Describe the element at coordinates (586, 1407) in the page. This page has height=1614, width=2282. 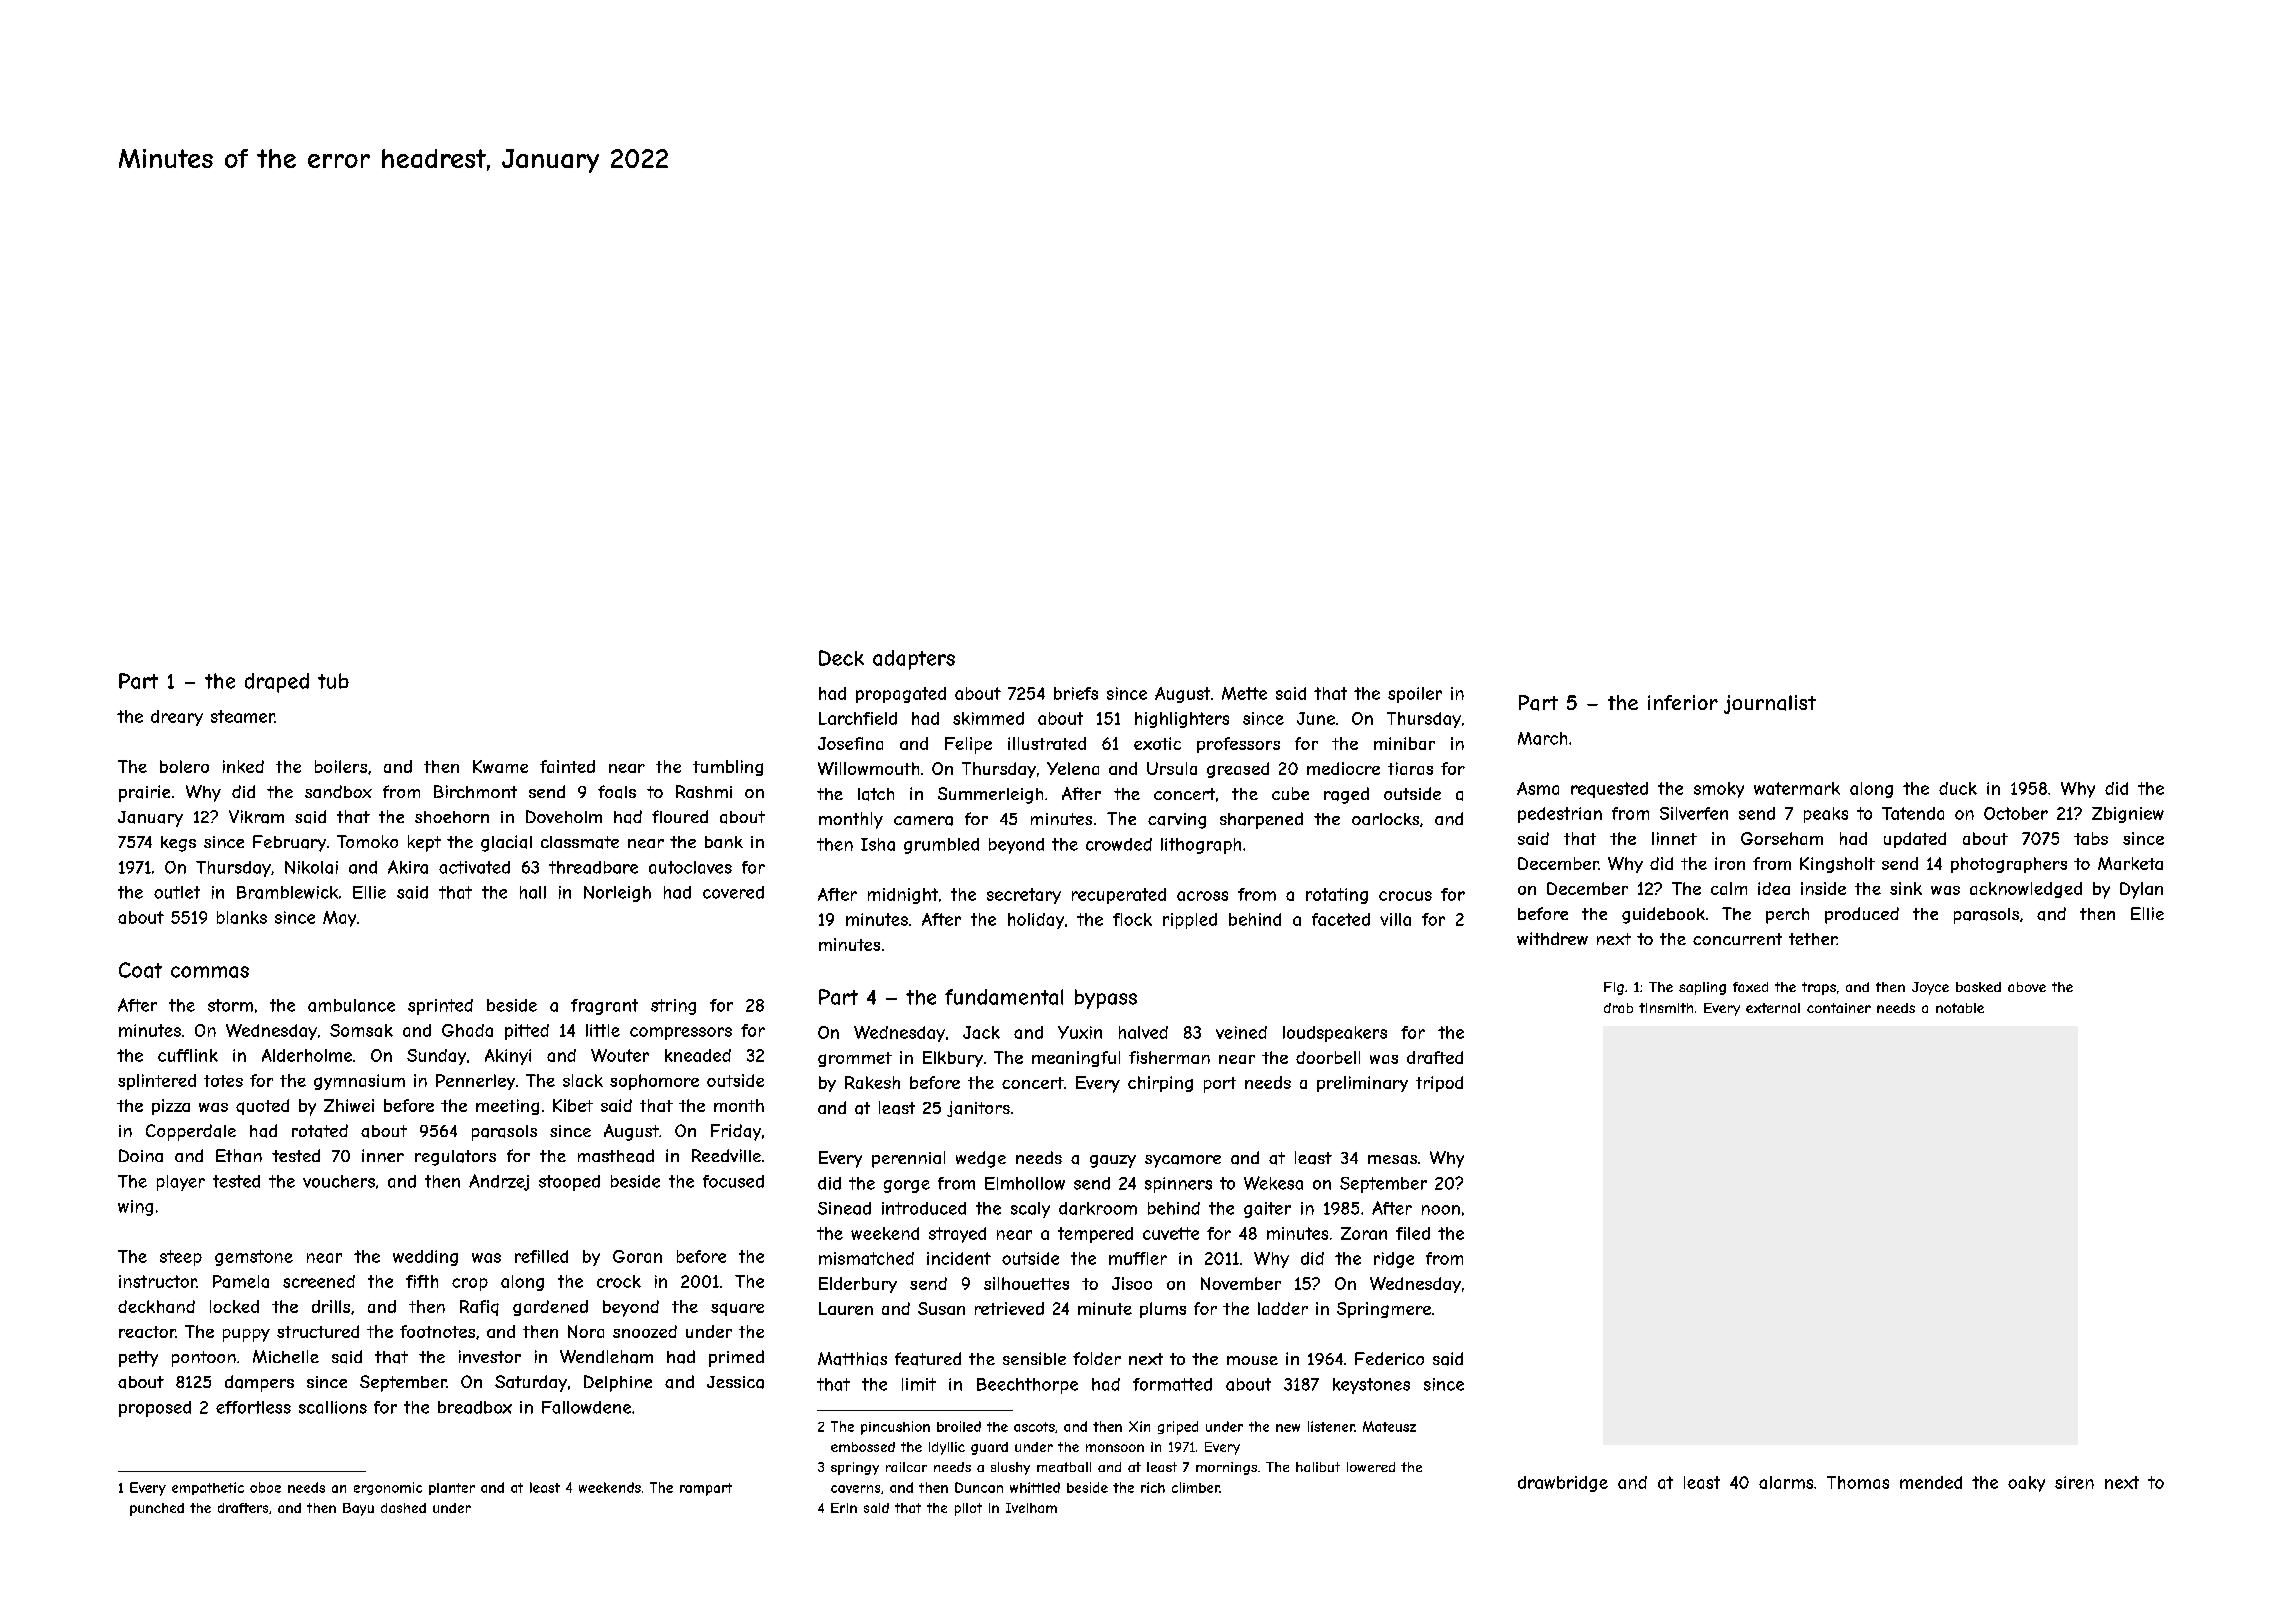
I see `Fallowdene` at that location.
